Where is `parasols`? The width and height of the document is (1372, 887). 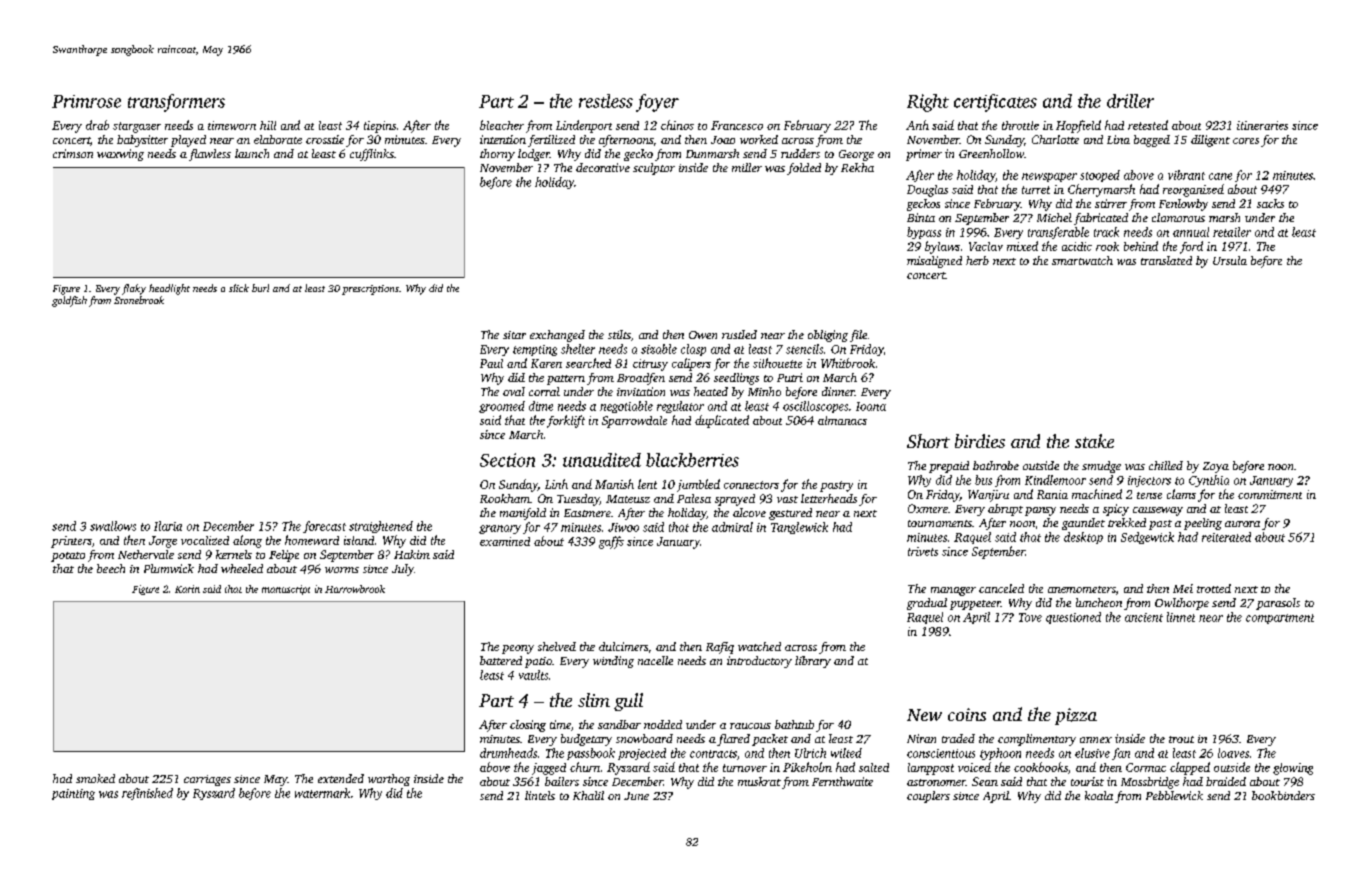
parasols is located at coordinates (1278, 604).
